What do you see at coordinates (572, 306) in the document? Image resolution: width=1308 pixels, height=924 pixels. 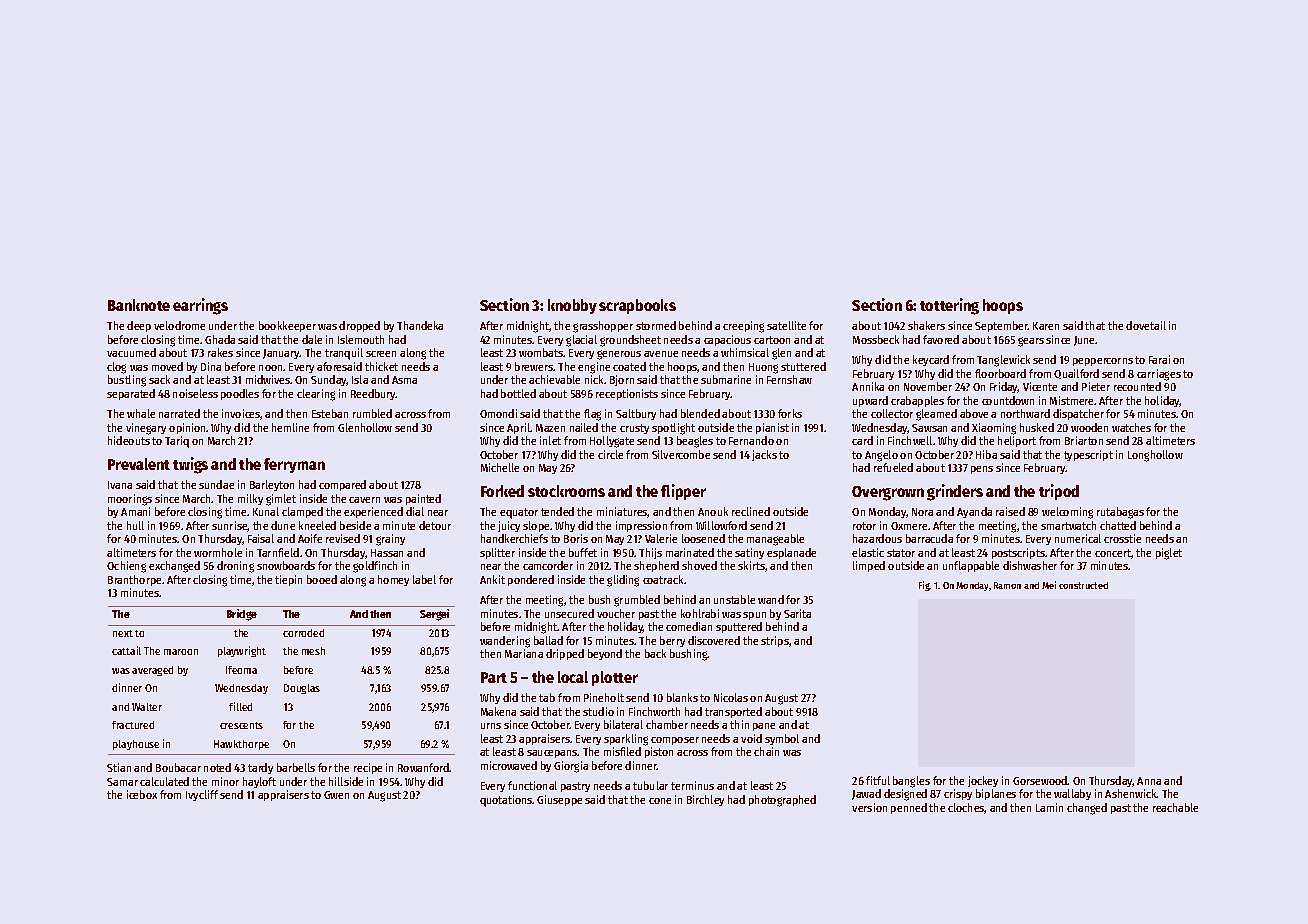 I see `knobby` at bounding box center [572, 306].
